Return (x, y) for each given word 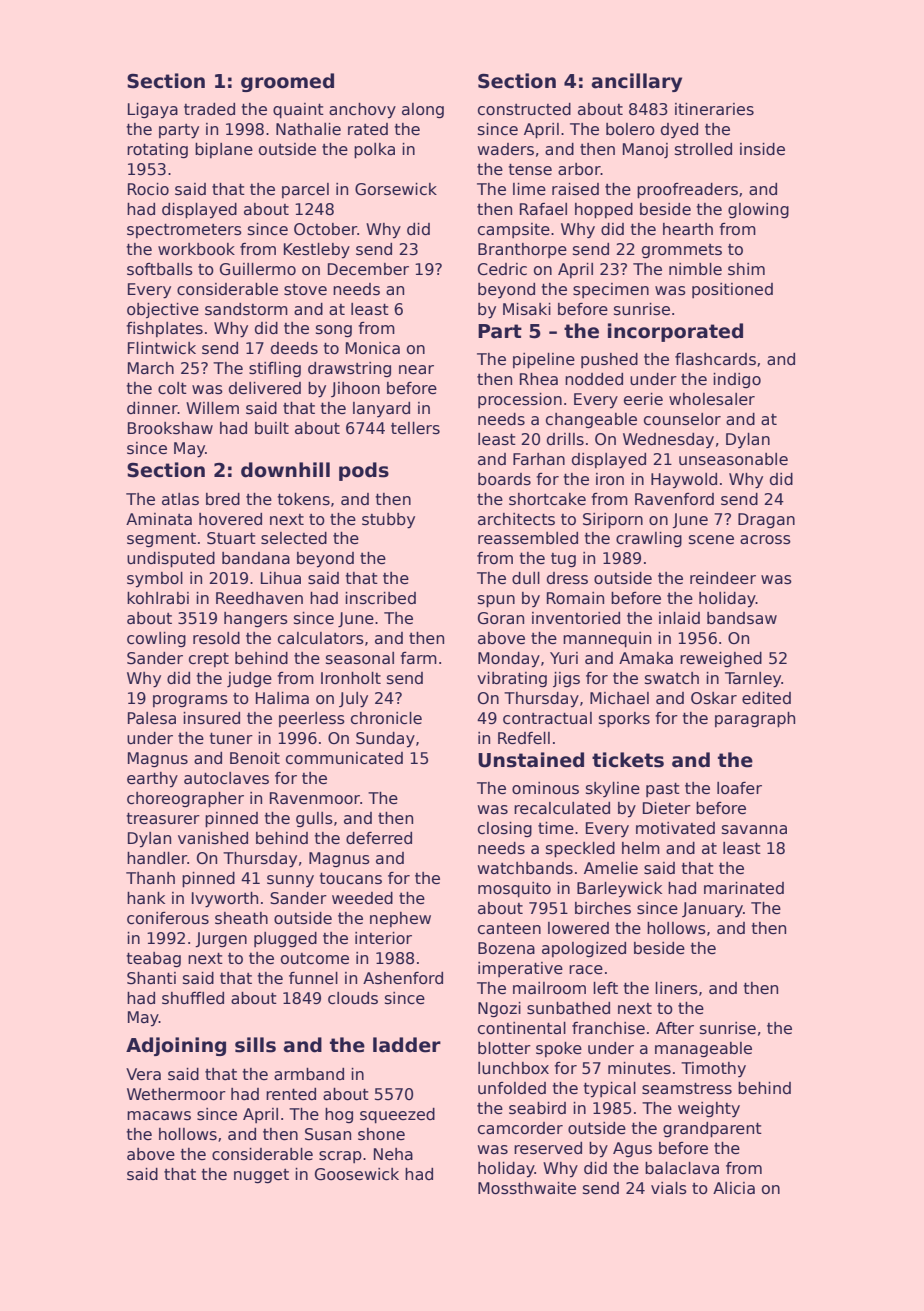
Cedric (502, 269)
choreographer (185, 800)
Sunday (385, 740)
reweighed (721, 660)
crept (209, 660)
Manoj (645, 150)
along (423, 111)
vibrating (512, 680)
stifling (275, 370)
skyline (613, 790)
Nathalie (308, 129)
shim (746, 269)
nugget (261, 1176)
